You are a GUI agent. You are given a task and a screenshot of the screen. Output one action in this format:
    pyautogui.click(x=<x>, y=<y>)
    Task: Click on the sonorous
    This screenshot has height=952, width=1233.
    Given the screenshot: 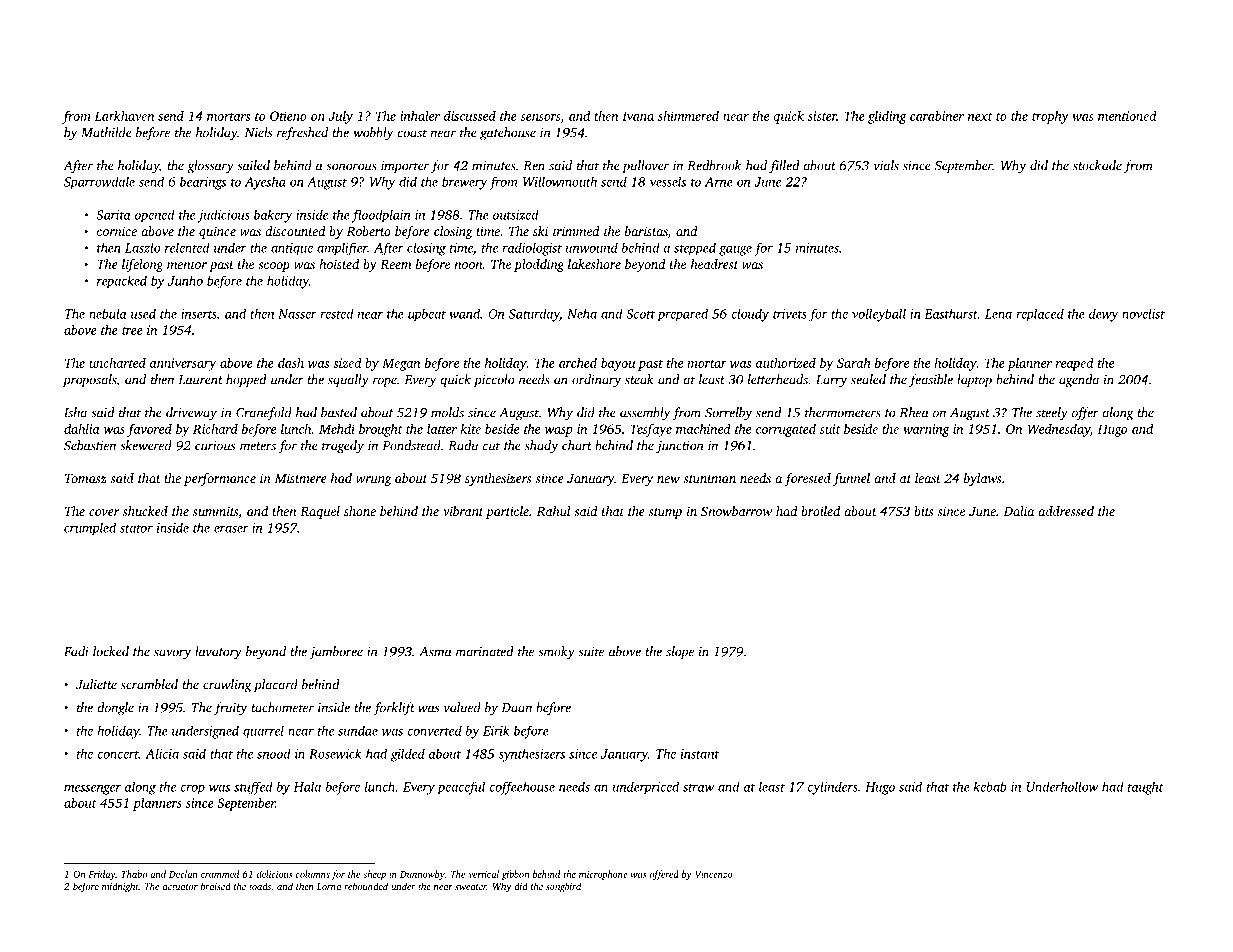 What is the action you would take?
    pyautogui.click(x=351, y=167)
